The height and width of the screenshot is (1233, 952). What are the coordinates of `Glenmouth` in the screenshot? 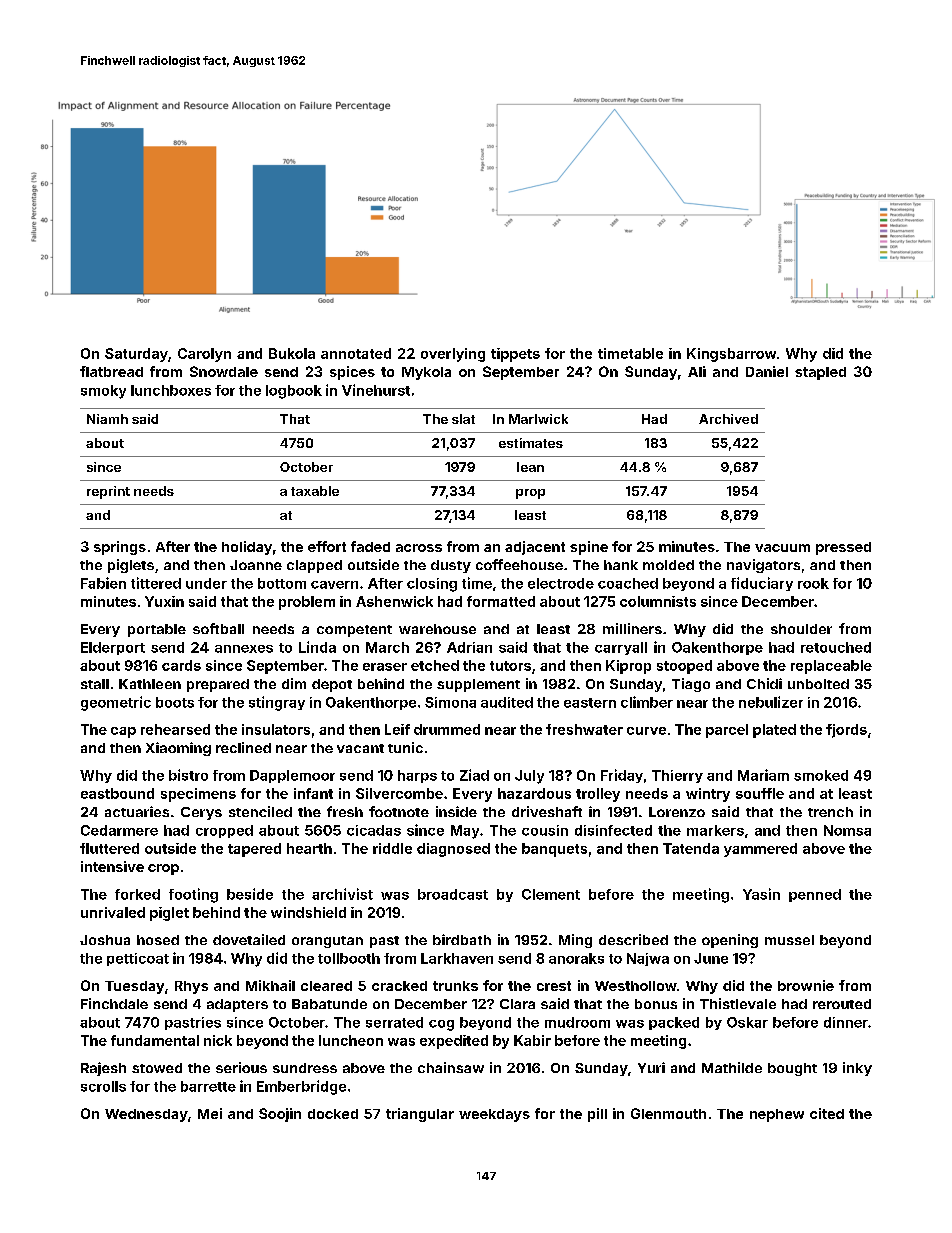 It's located at (668, 1113).
